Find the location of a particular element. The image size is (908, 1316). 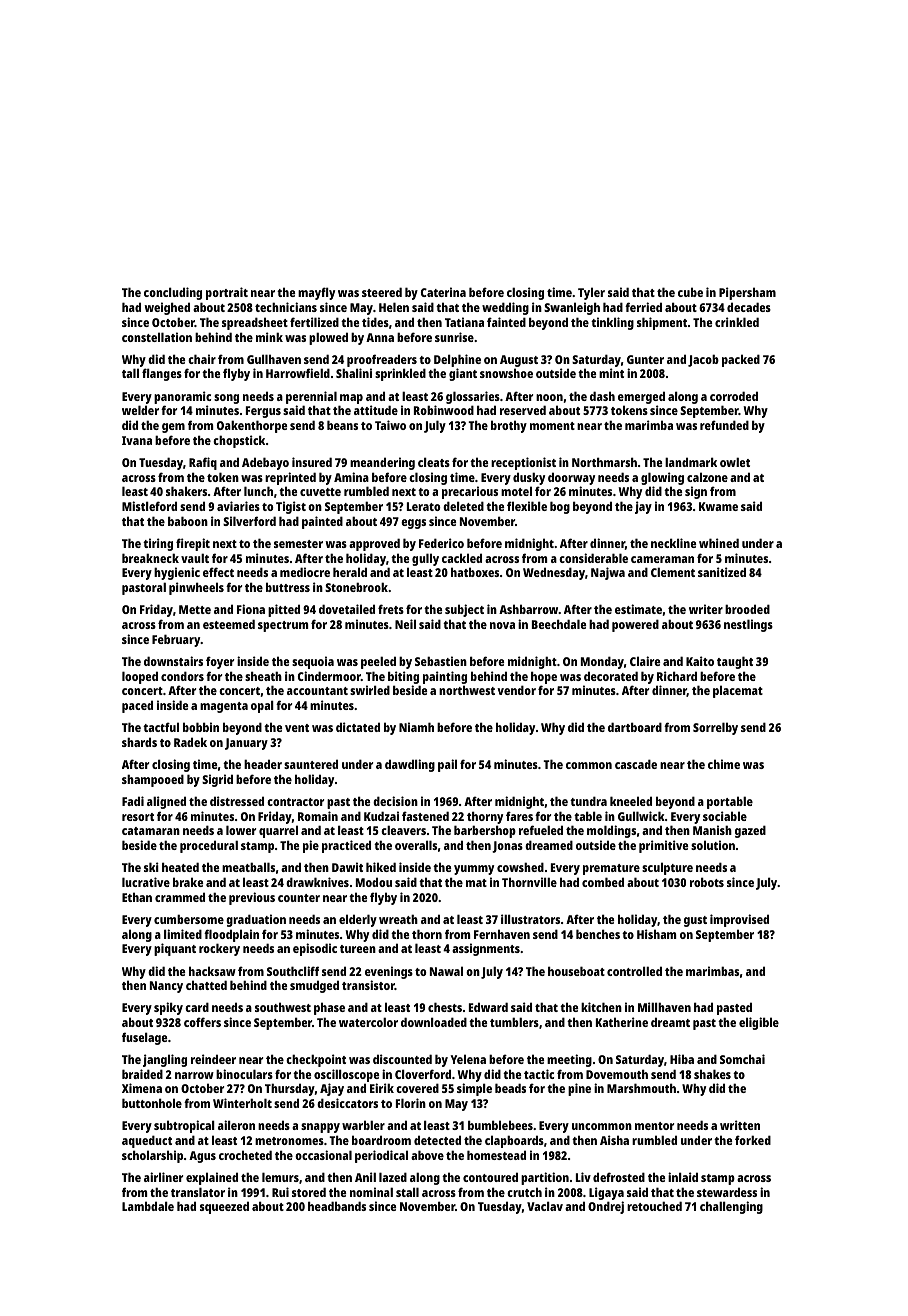

contoured is located at coordinates (490, 1177).
